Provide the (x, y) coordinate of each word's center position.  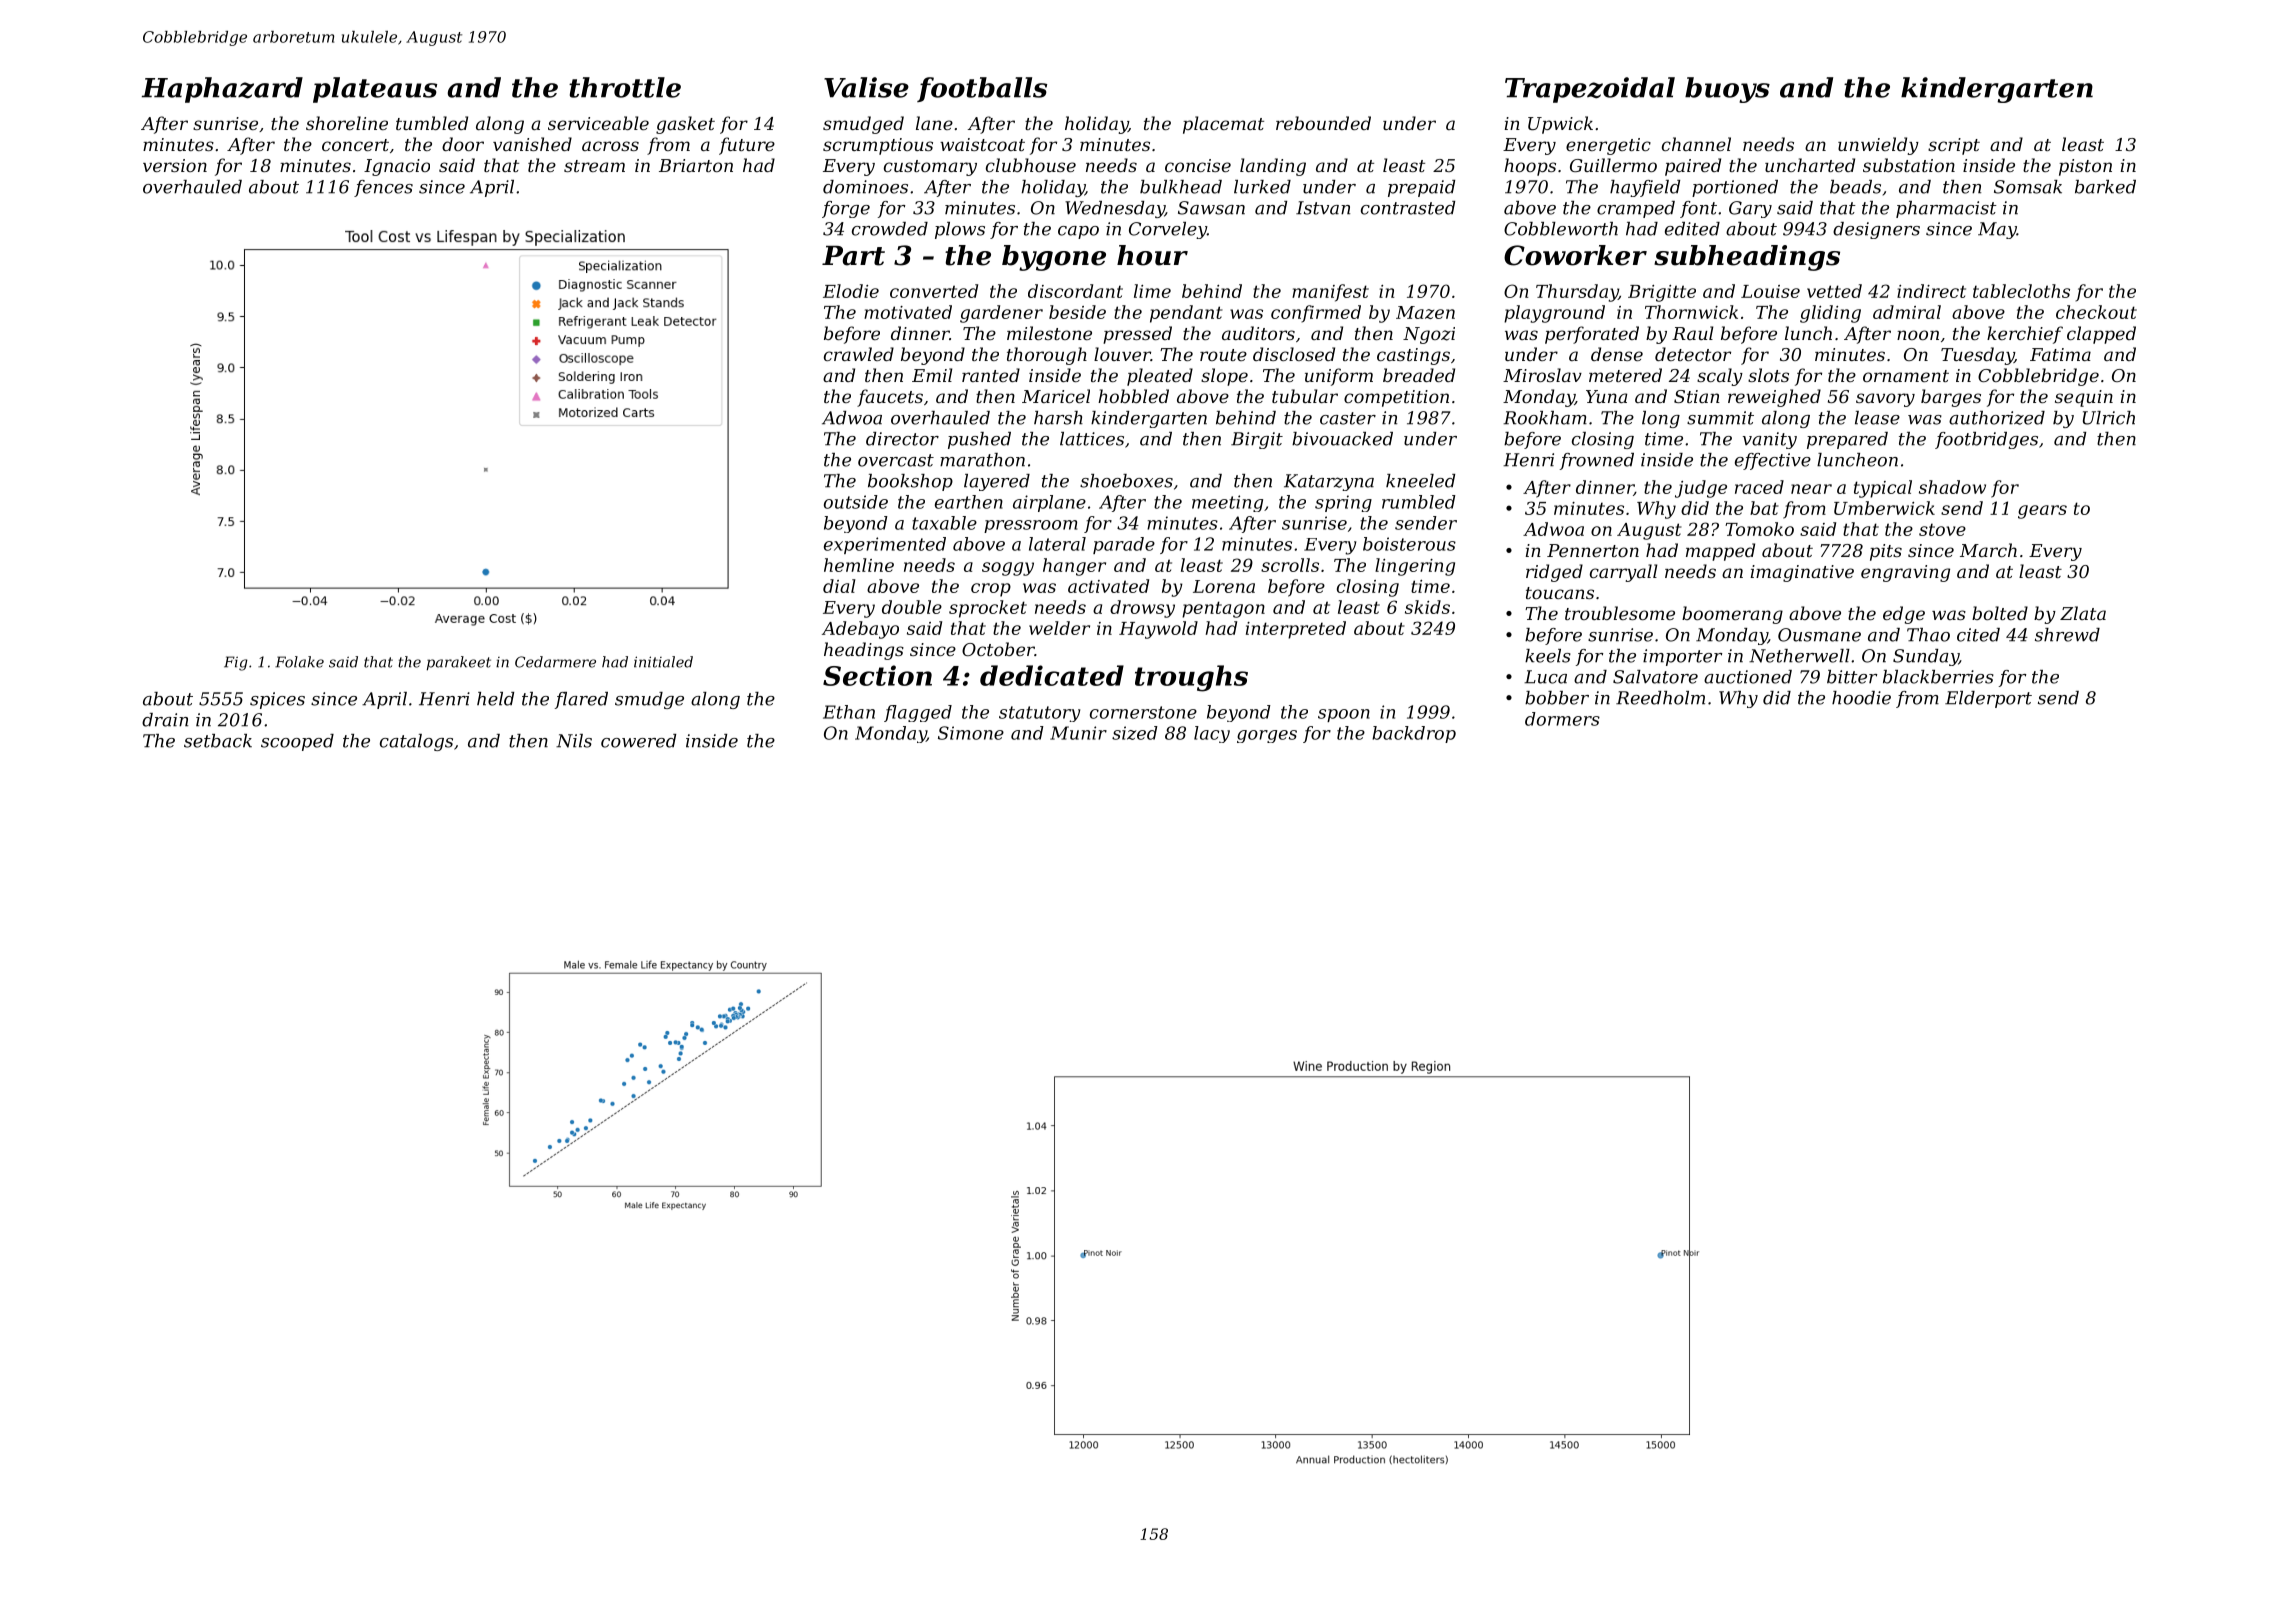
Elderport (1988, 699)
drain (165, 720)
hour (1152, 255)
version (175, 165)
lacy (1212, 734)
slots (1768, 375)
